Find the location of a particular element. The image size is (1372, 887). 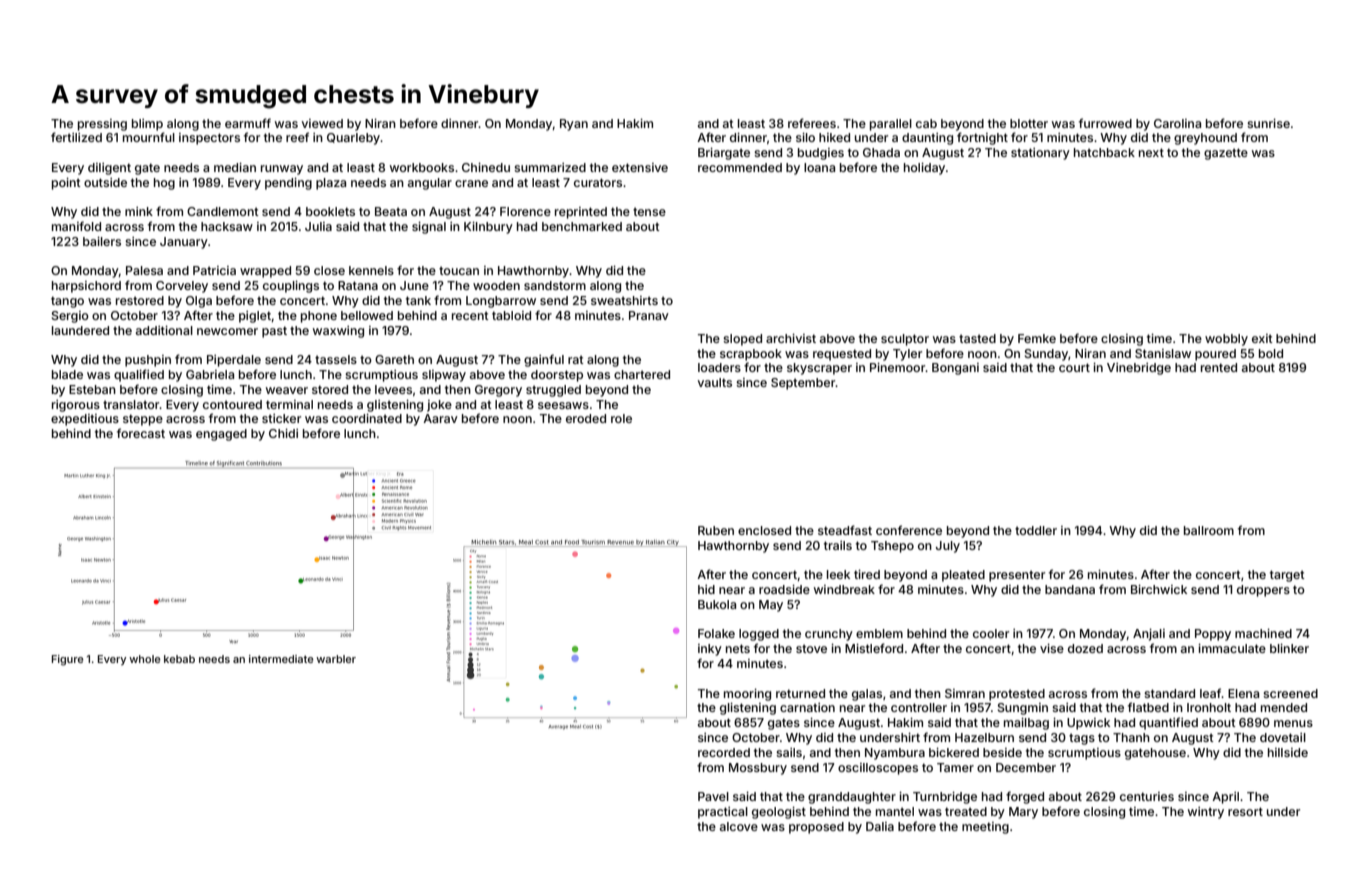

benchmarked is located at coordinates (582, 226).
